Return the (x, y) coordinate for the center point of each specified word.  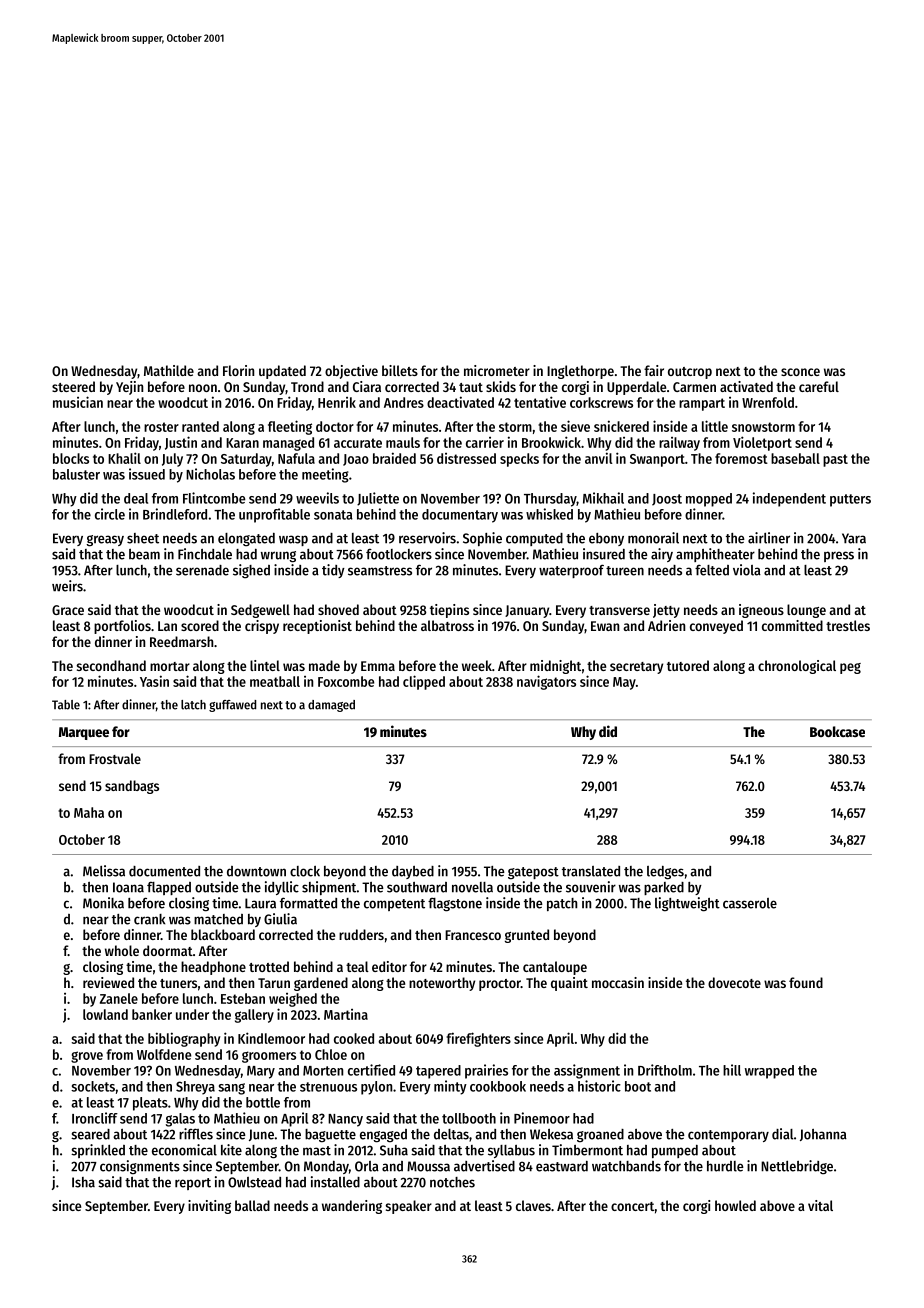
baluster (76, 474)
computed (534, 539)
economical (184, 1150)
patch (562, 904)
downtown (256, 871)
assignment (587, 1071)
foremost (741, 458)
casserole (750, 903)
